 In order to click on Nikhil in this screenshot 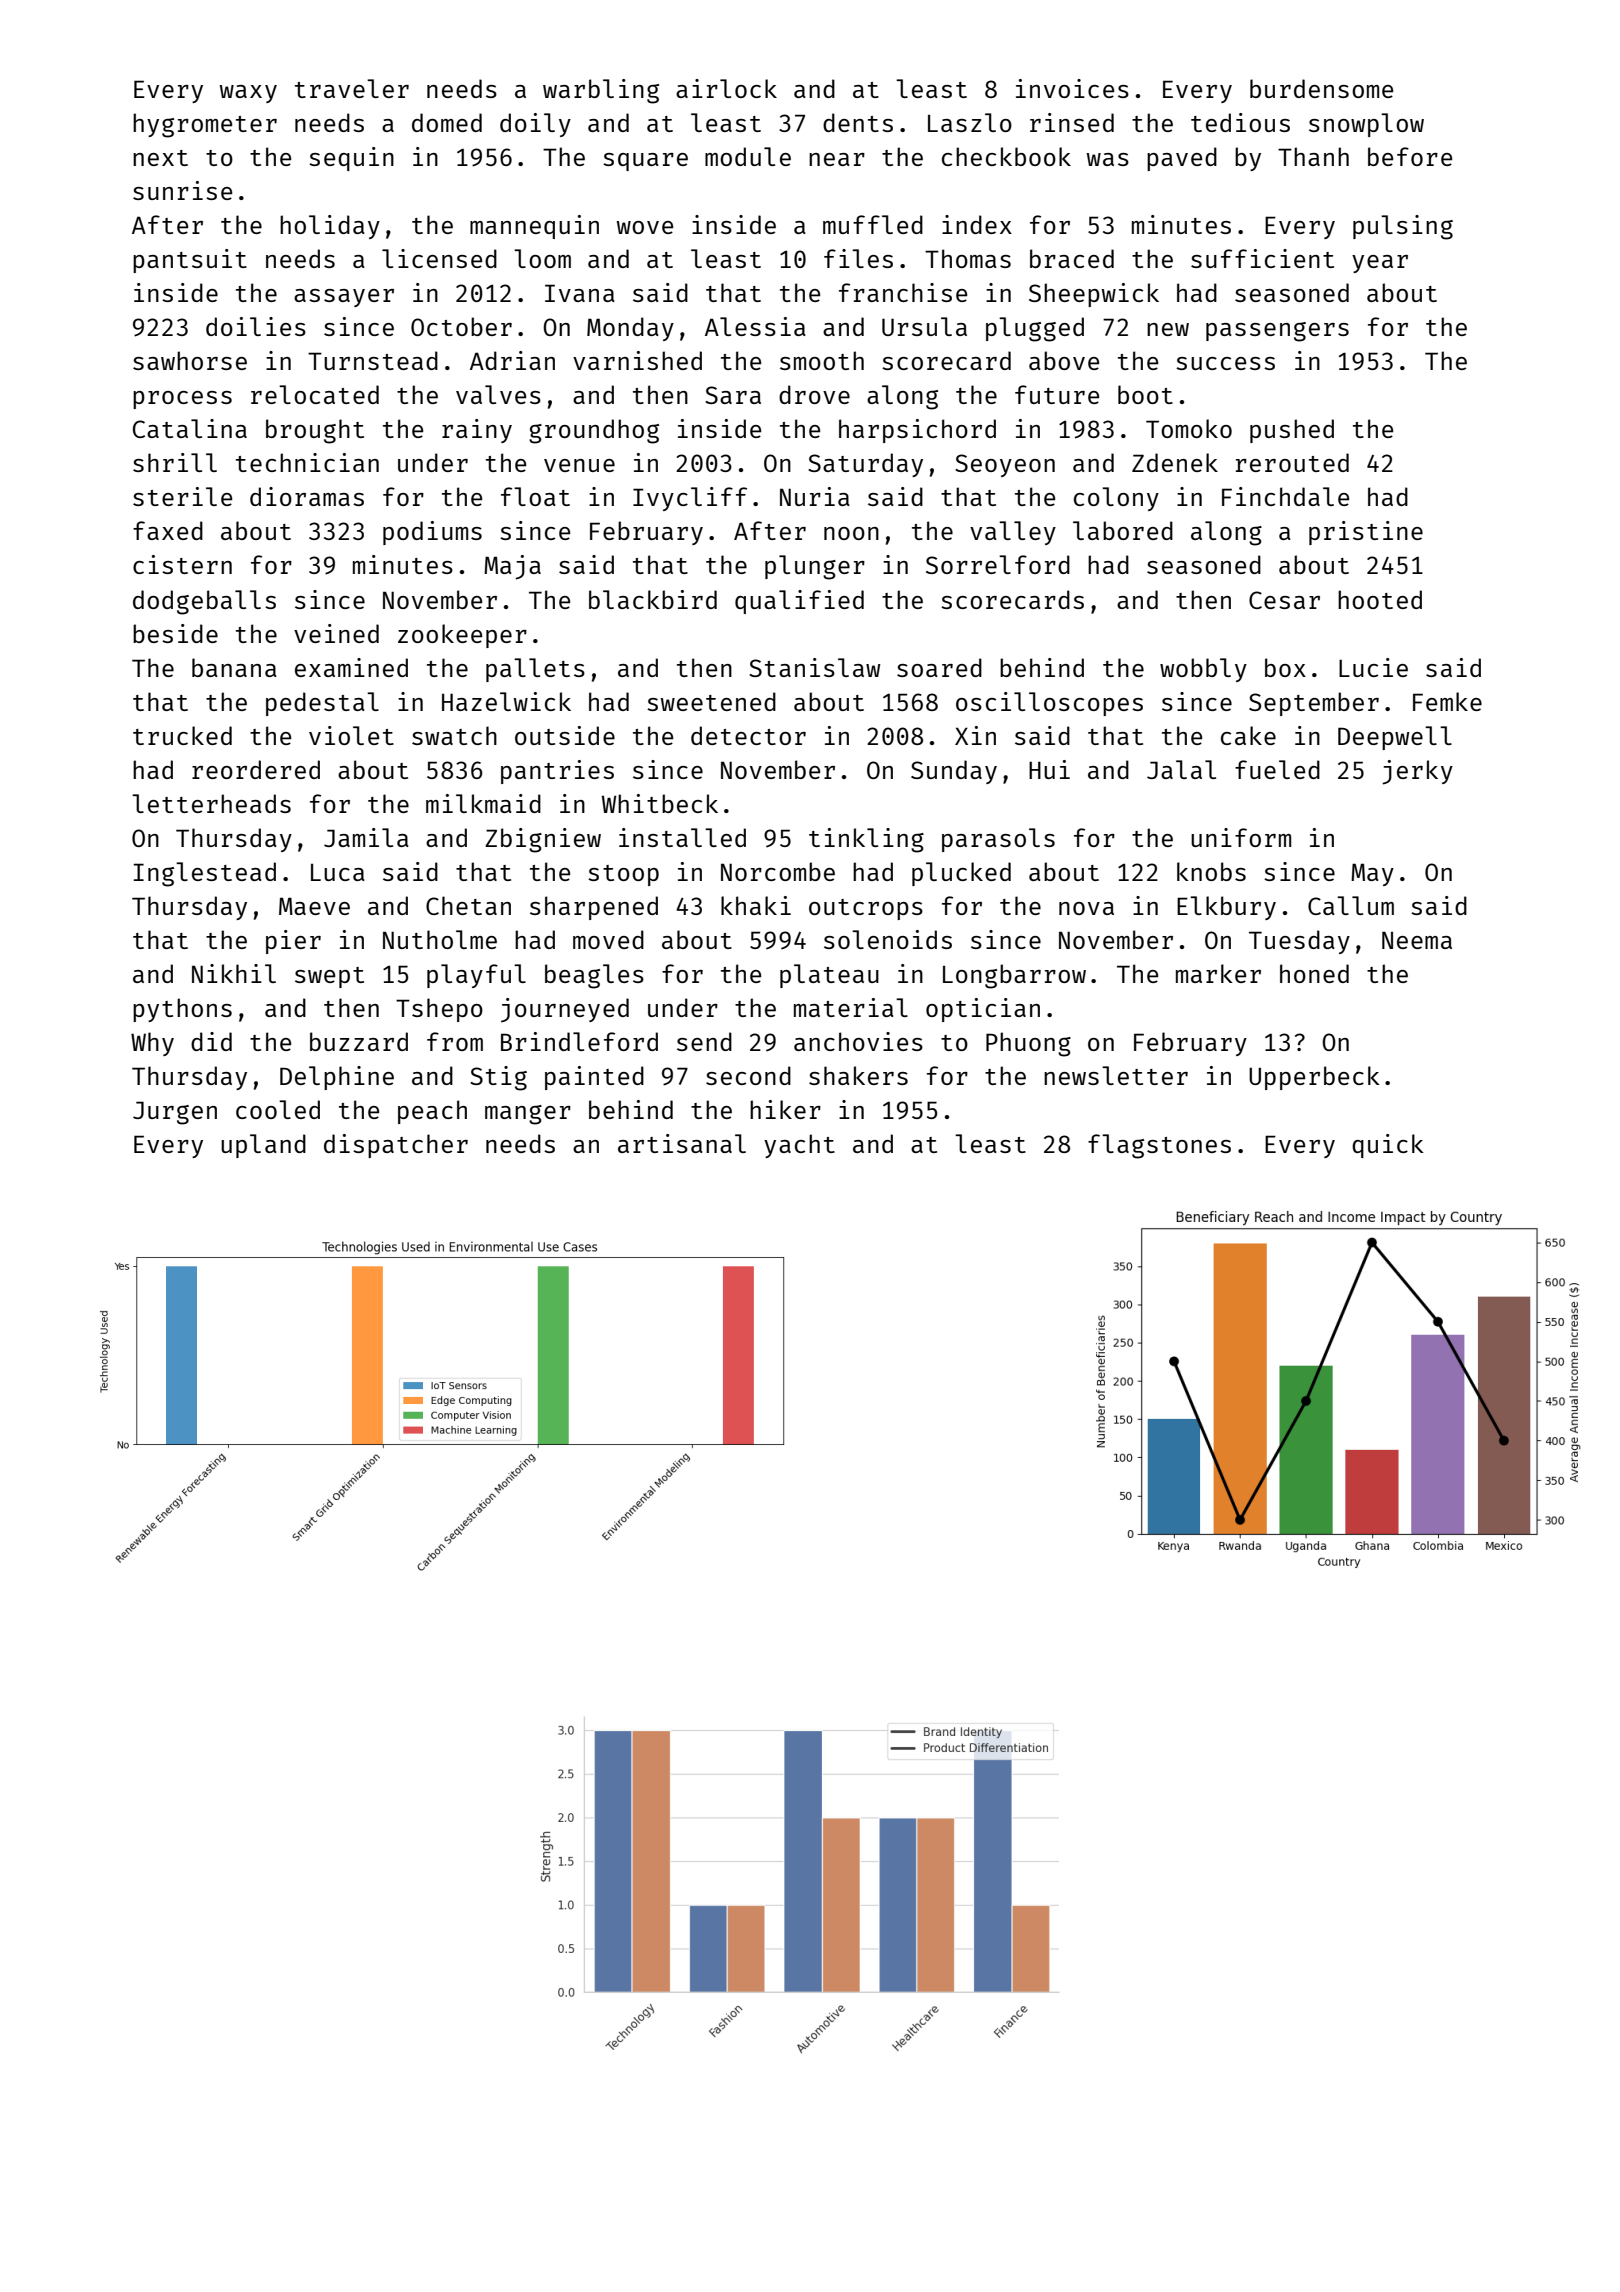, I will do `click(234, 973)`.
